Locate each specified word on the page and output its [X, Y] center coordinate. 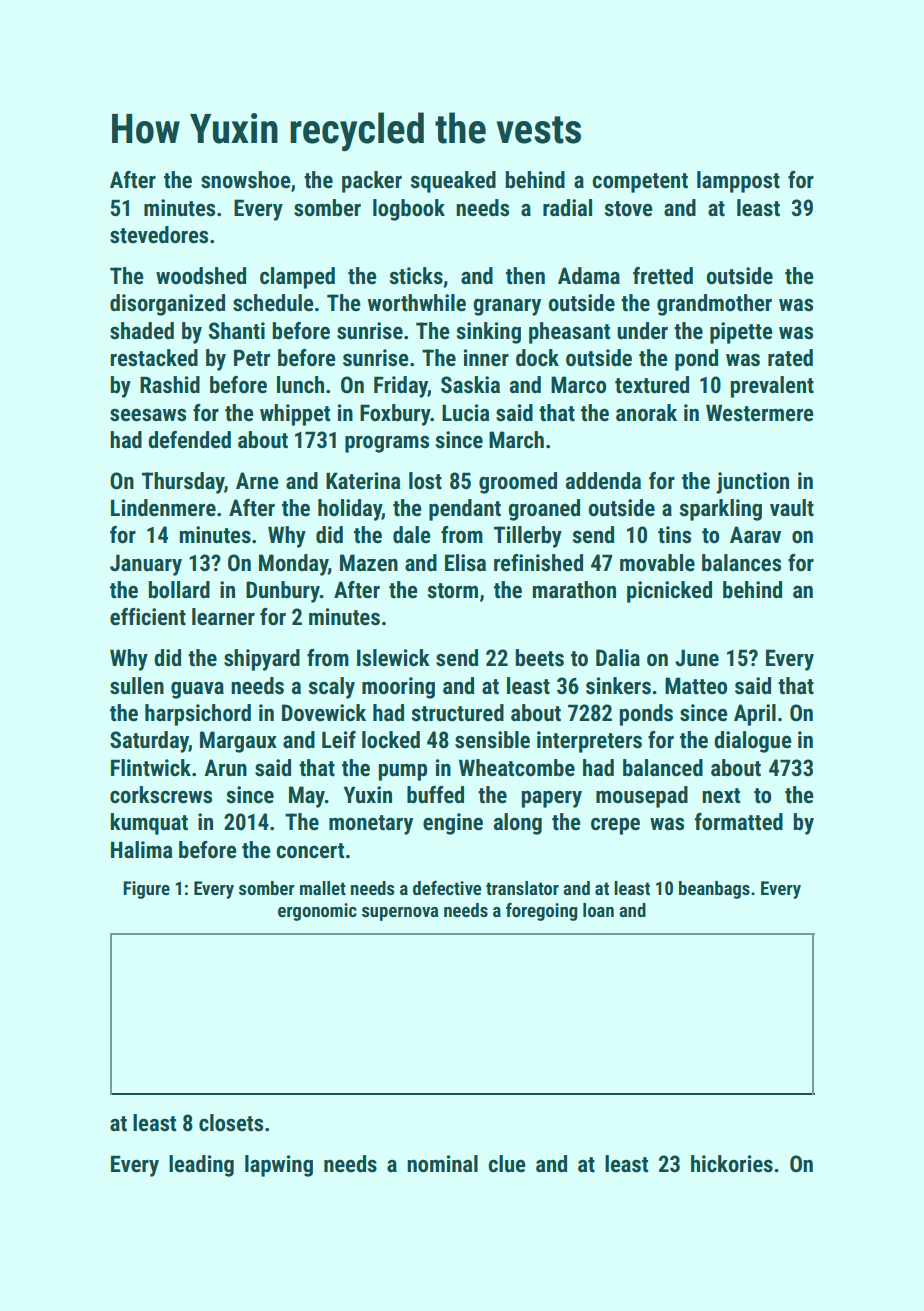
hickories [732, 1164]
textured [652, 385]
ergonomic [317, 912]
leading [201, 1166]
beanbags [714, 890]
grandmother [714, 305]
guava [197, 690]
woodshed [201, 276]
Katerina [363, 481]
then [525, 276]
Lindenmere [163, 508]
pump [403, 772]
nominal [442, 1164]
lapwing [279, 1166]
